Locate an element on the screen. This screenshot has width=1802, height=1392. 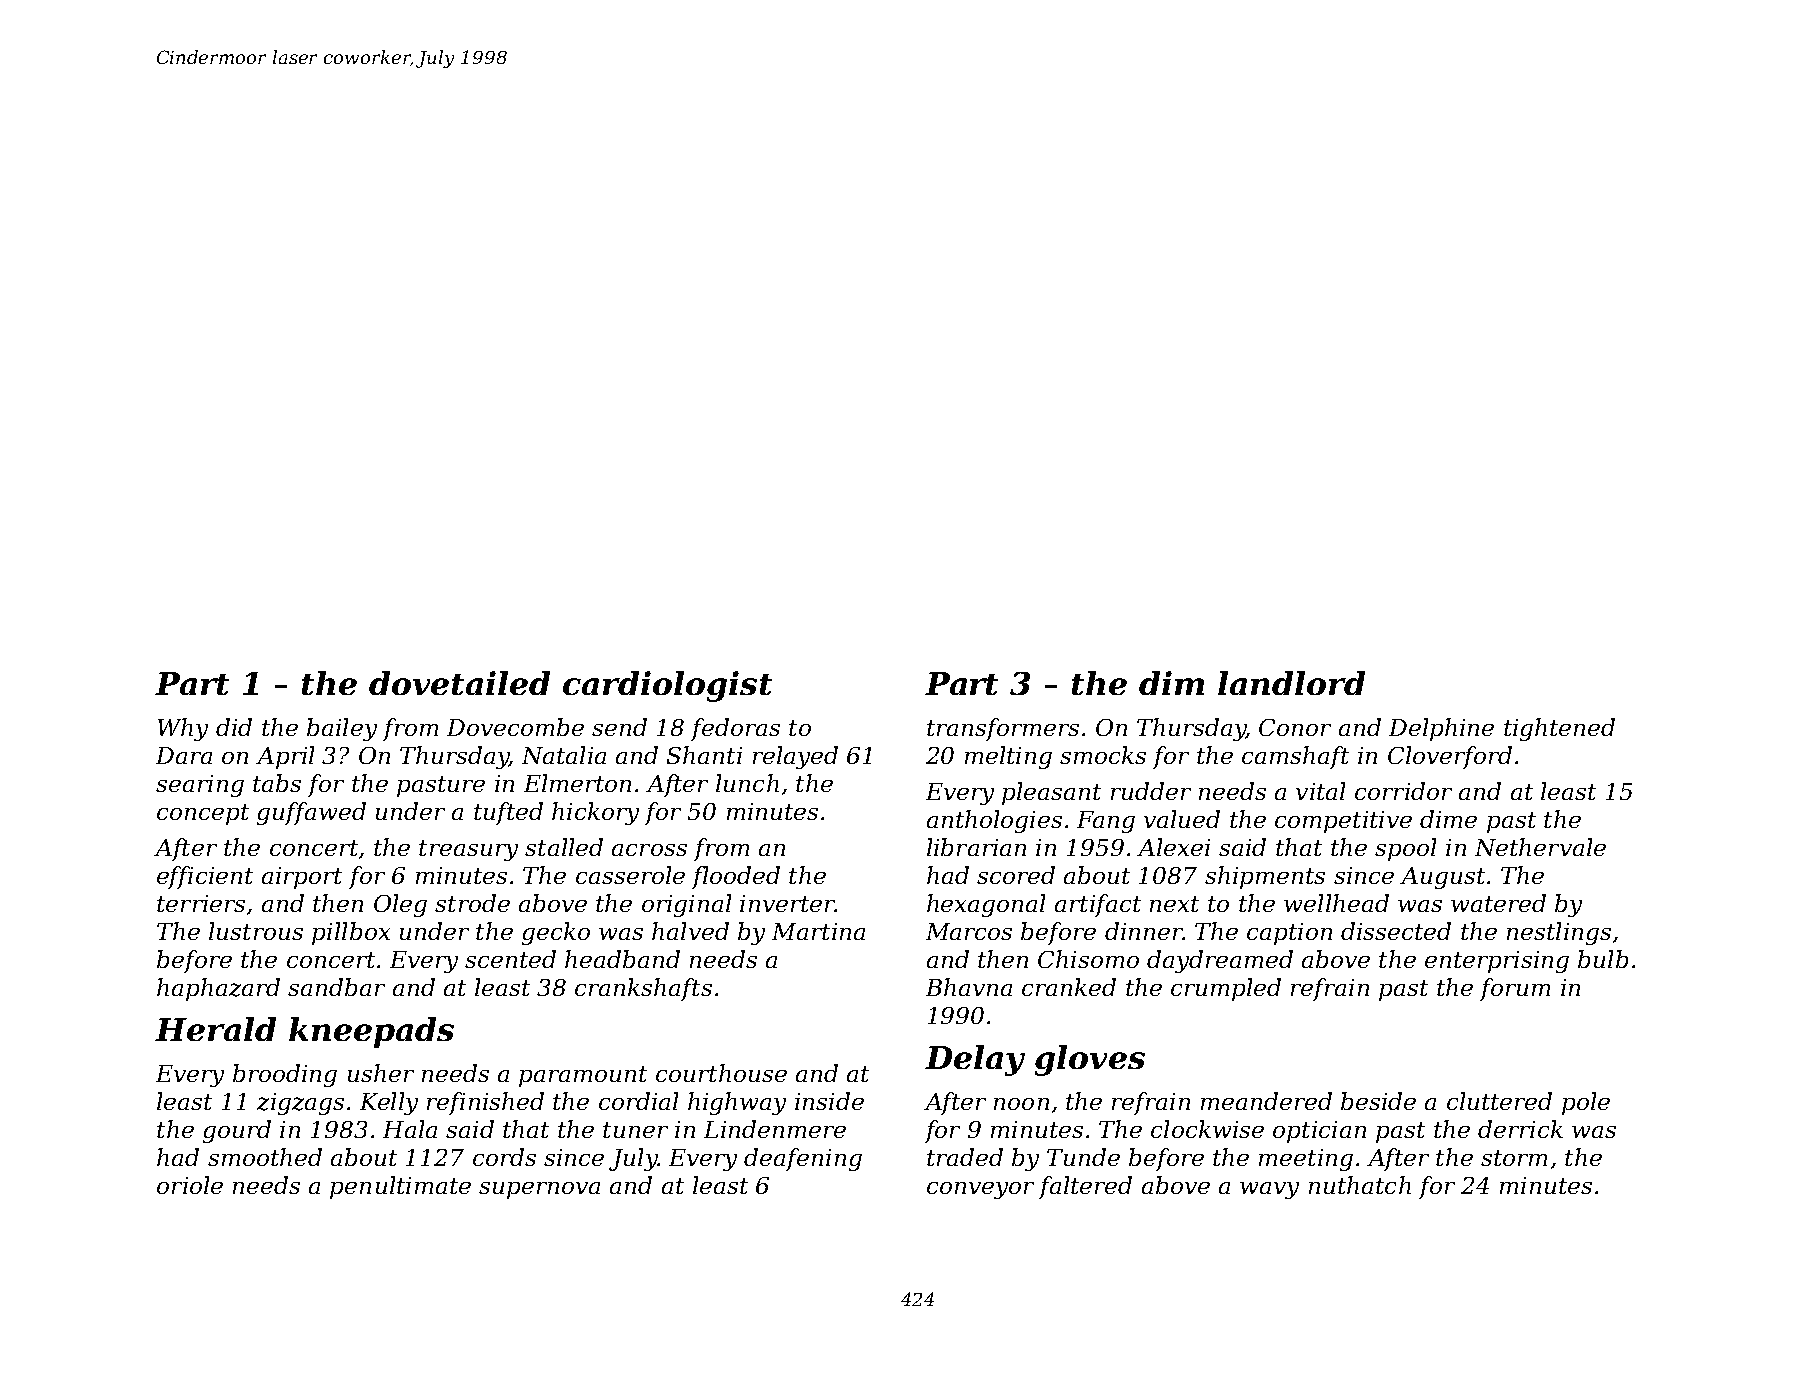
gecko is located at coordinates (556, 933).
